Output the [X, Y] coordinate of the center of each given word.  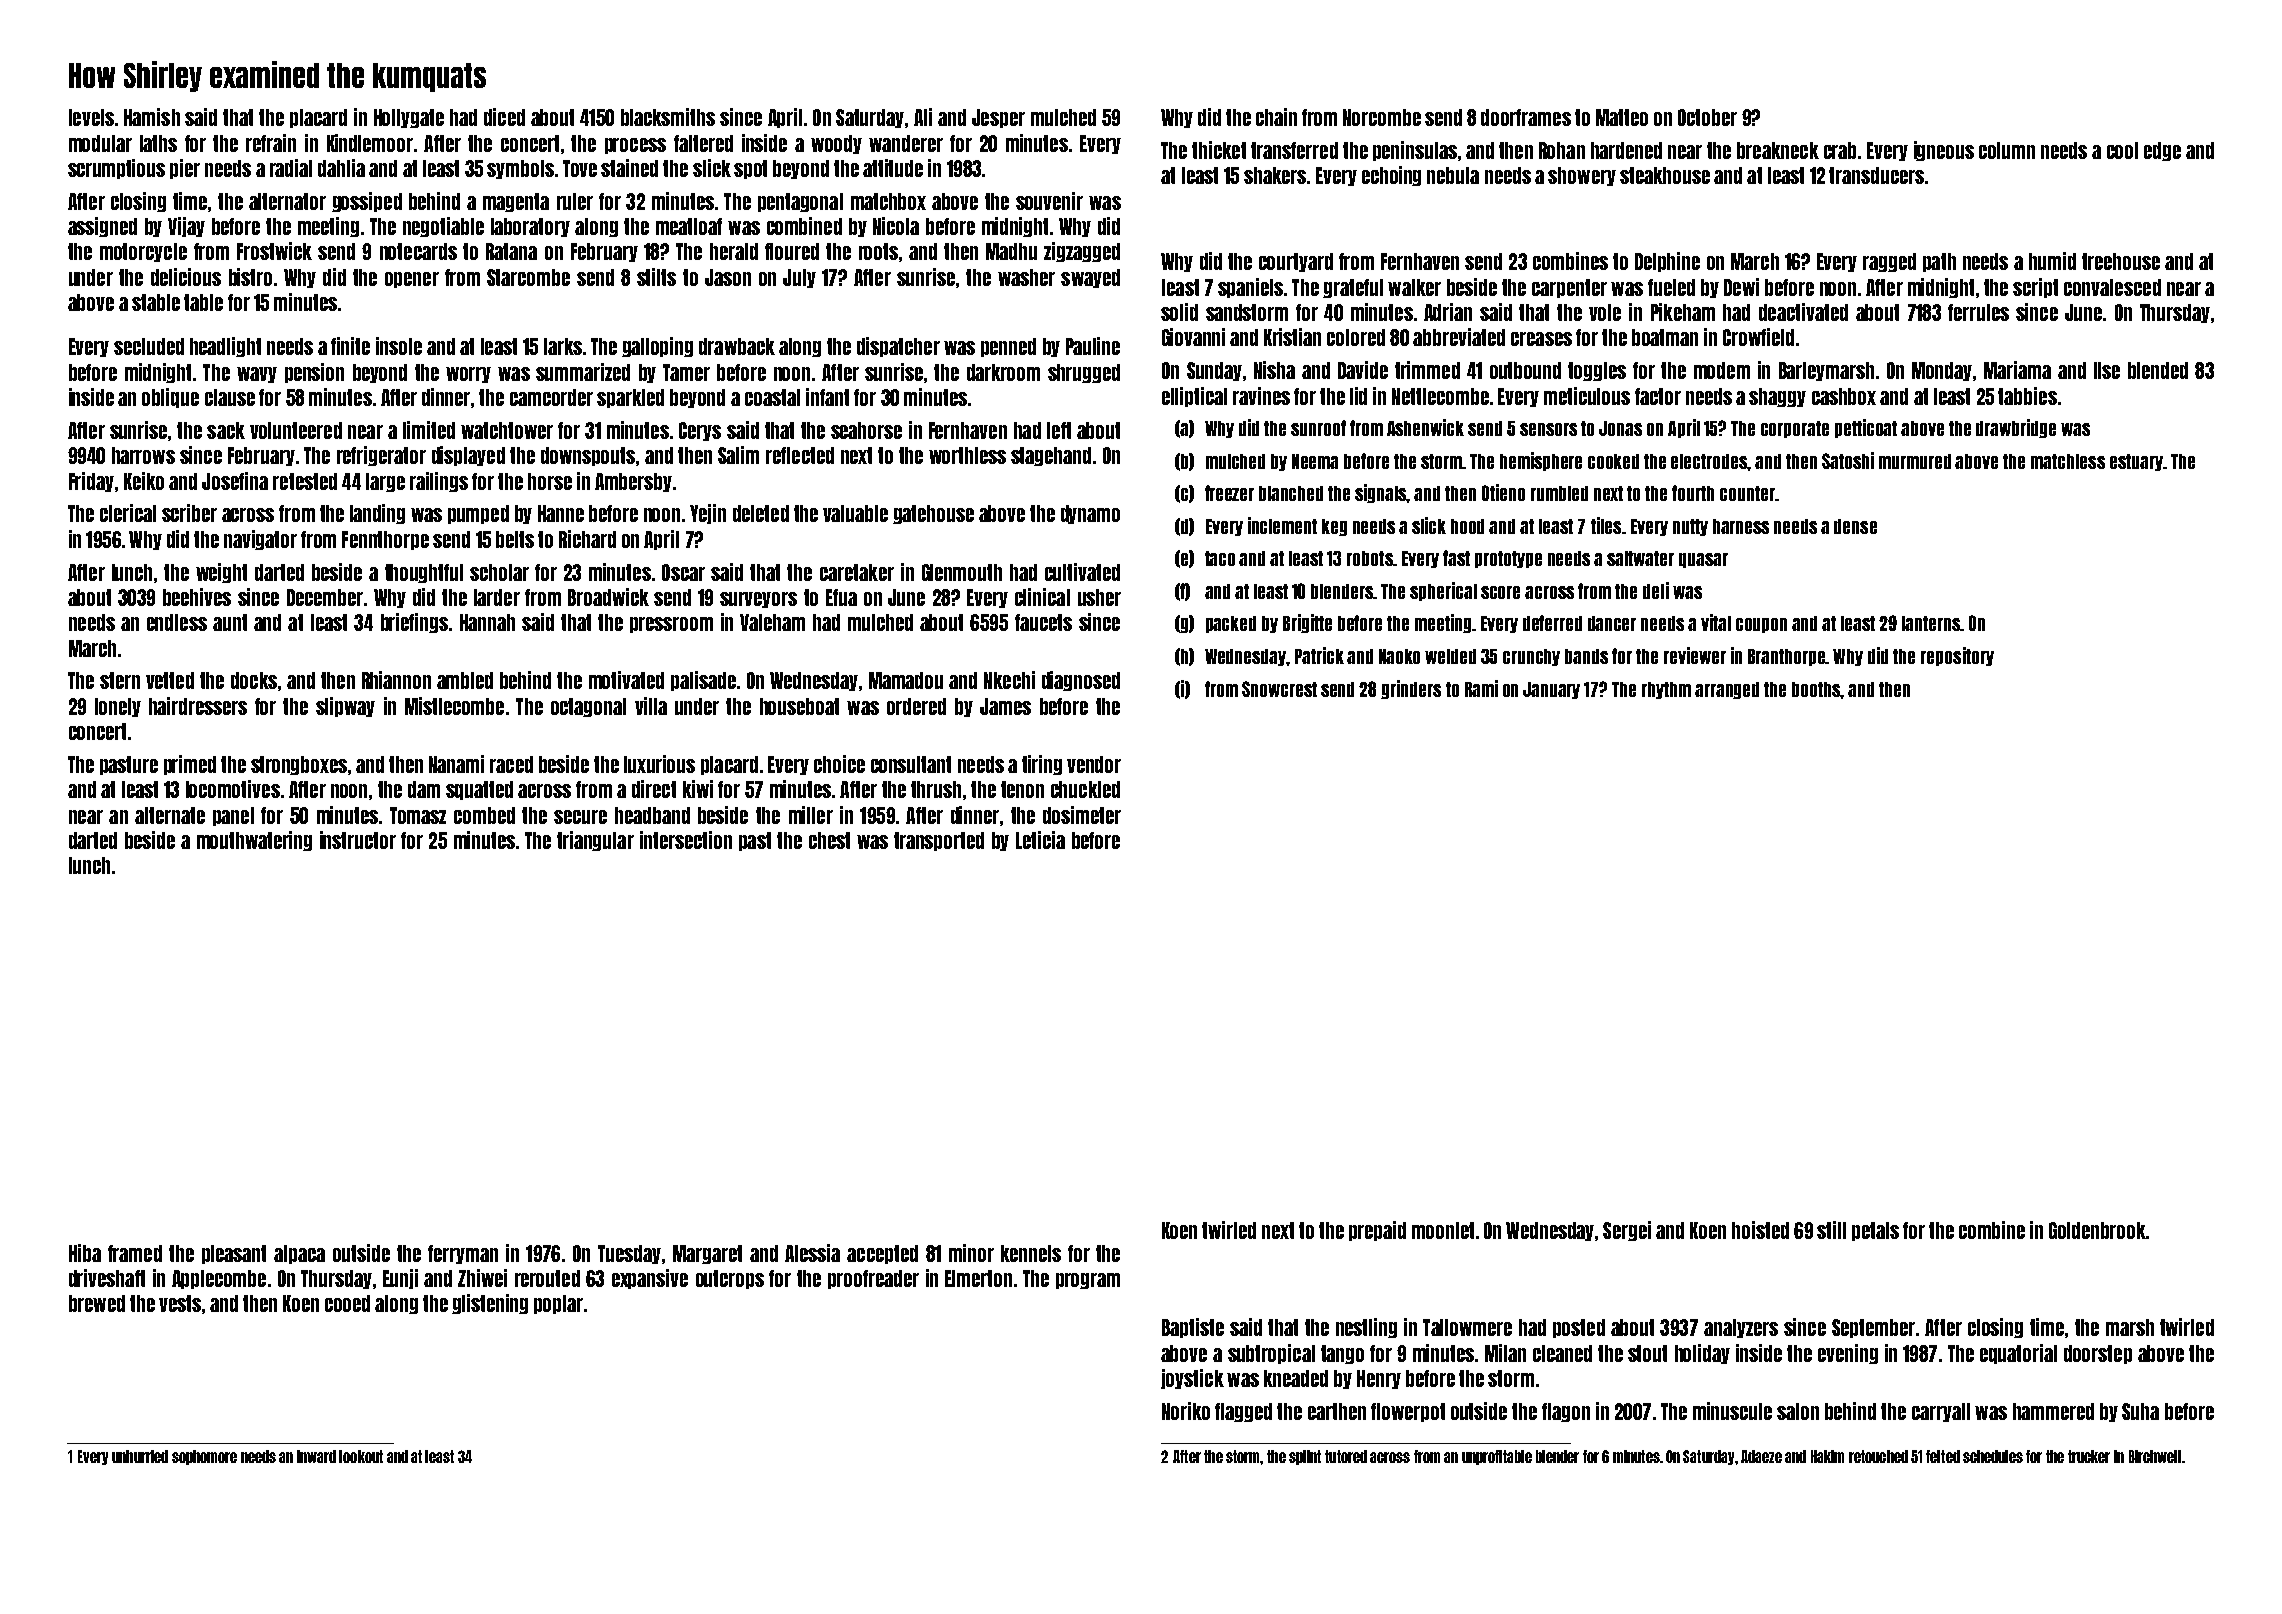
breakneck [1778, 150]
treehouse [2121, 261]
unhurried [140, 1456]
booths [1816, 689]
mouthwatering [254, 841]
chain [1276, 117]
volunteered [296, 430]
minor [971, 1253]
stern [120, 680]
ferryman [463, 1254]
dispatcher [898, 347]
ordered [916, 706]
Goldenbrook [2097, 1230]
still [1831, 1230]
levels [91, 117]
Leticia [1040, 840]
